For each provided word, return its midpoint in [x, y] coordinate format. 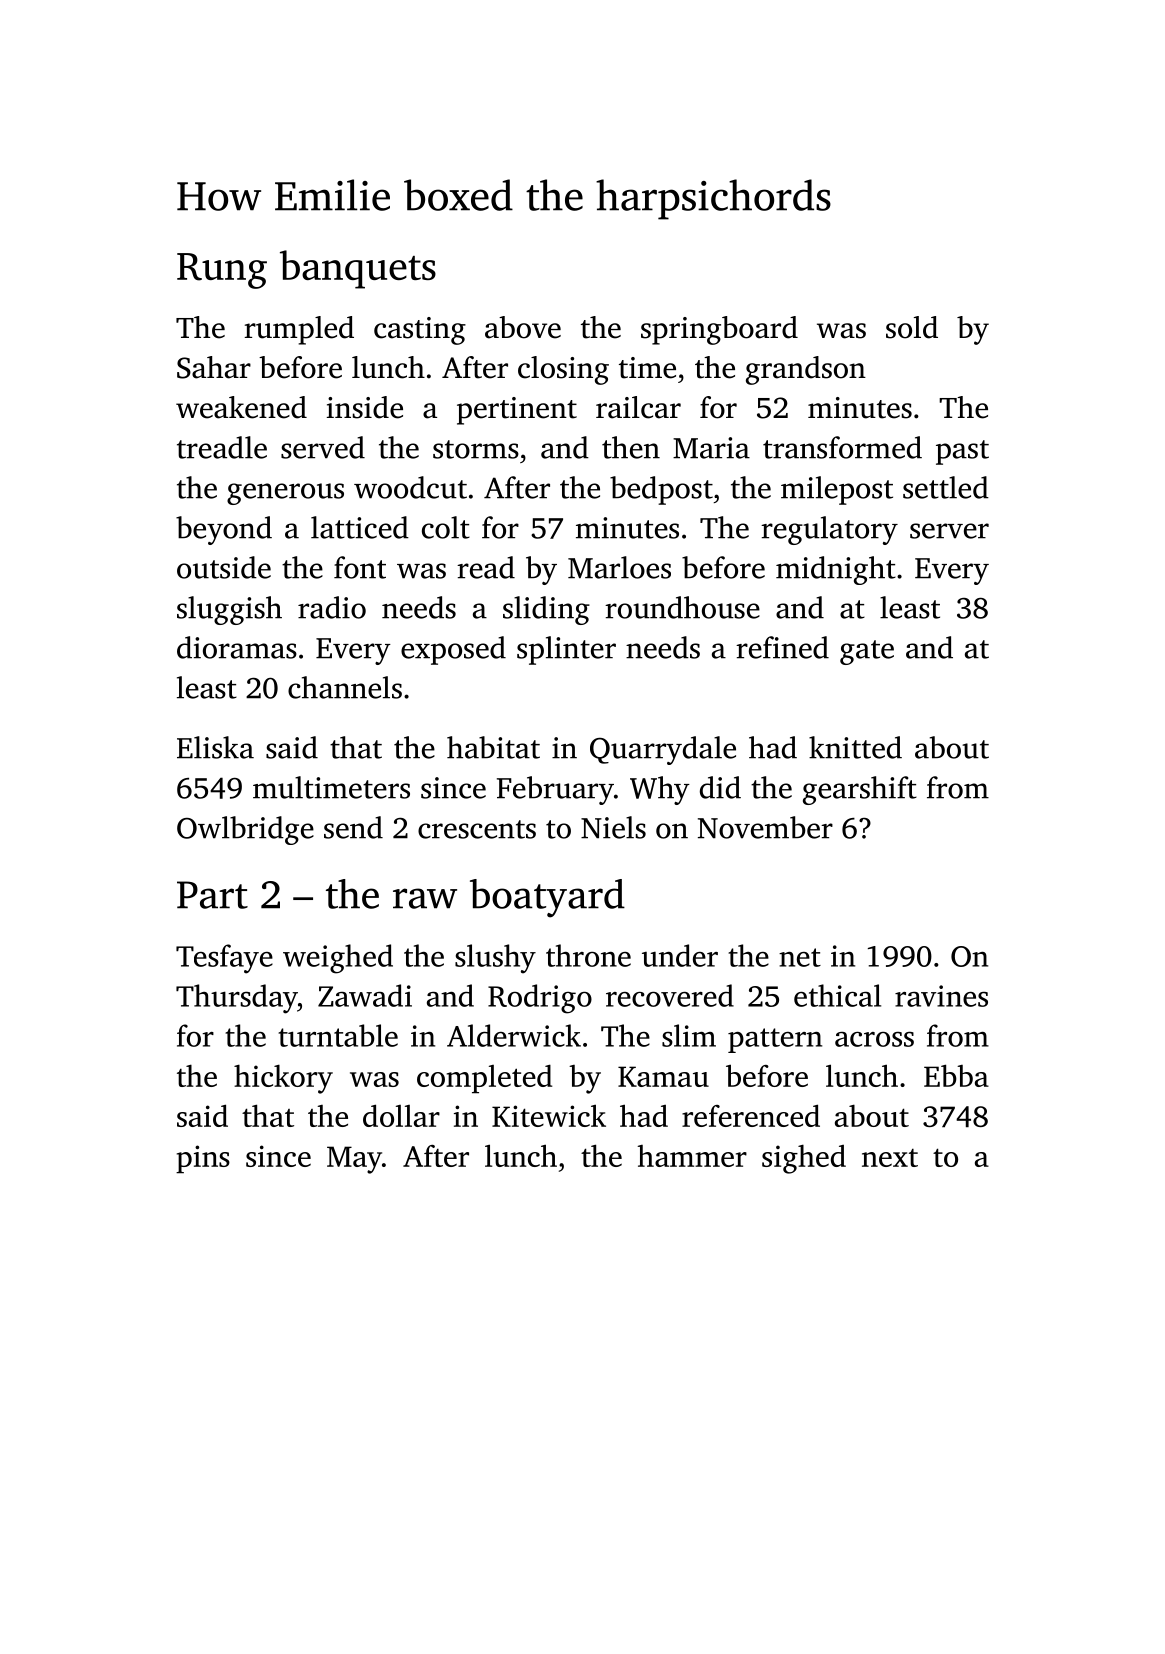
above [523, 327]
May [354, 1160]
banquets [358, 269]
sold [912, 327]
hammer [692, 1156]
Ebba [956, 1075]
